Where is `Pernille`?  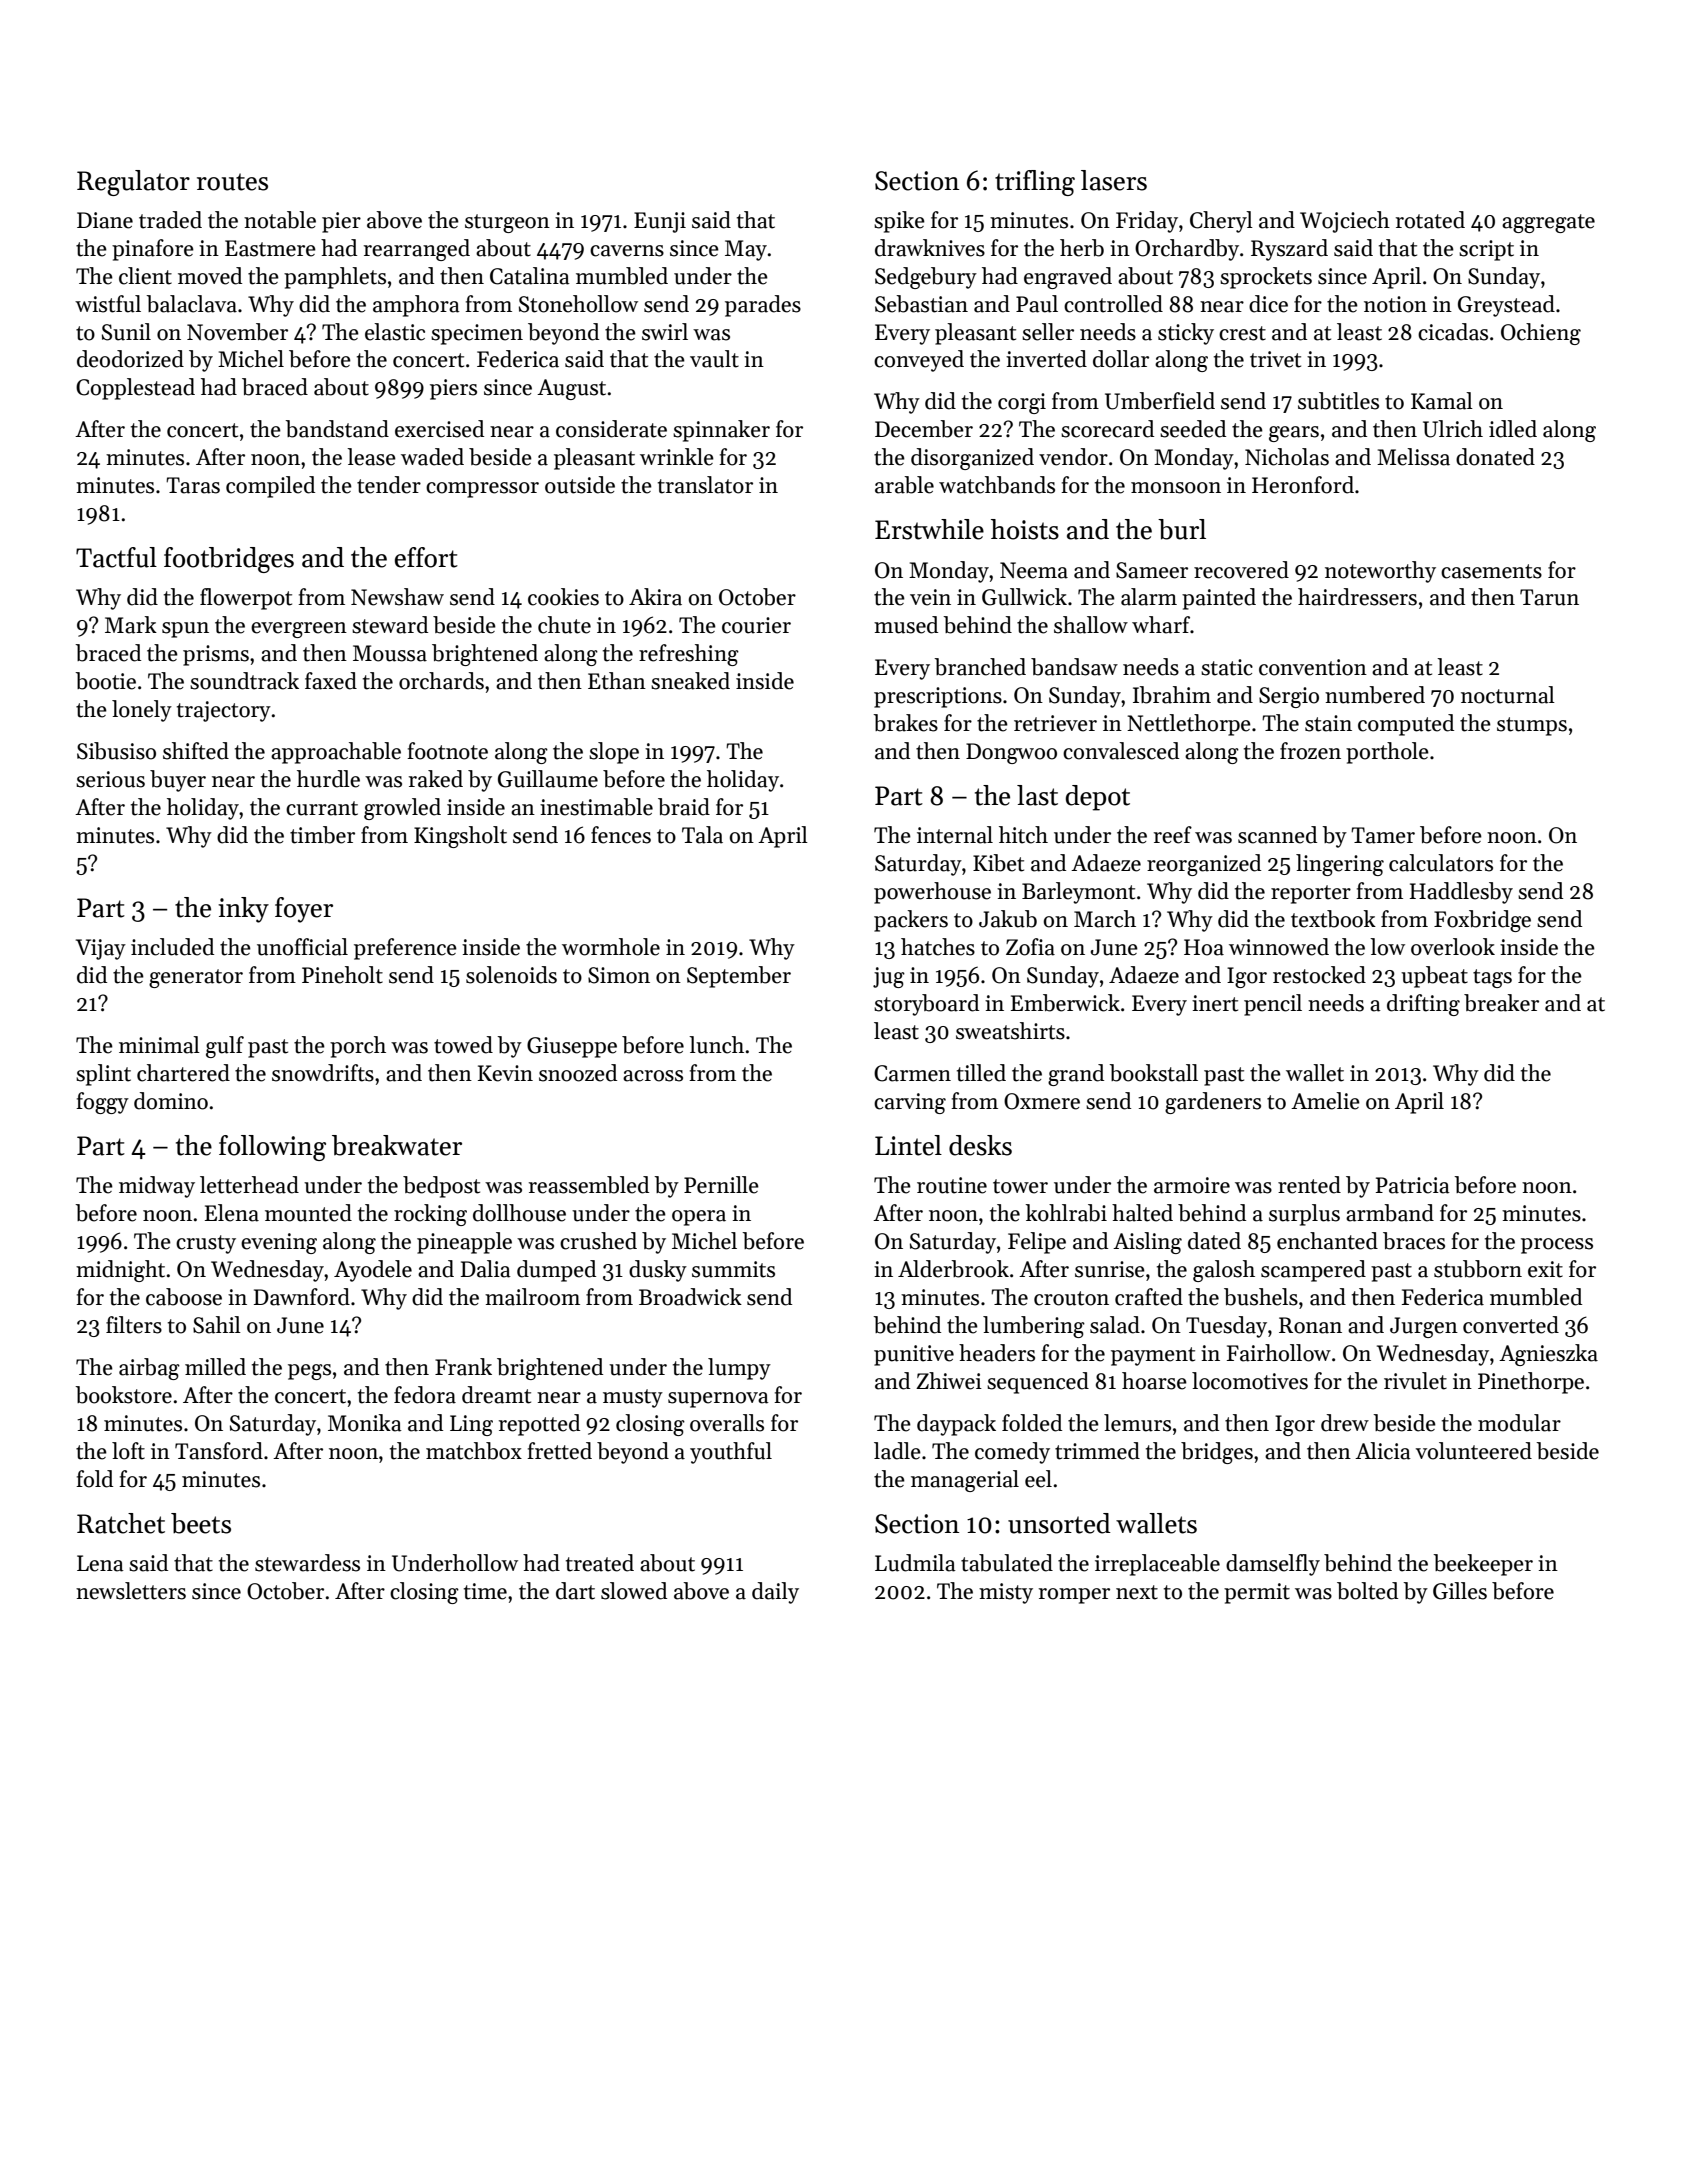 Pernille is located at coordinates (721, 1185).
